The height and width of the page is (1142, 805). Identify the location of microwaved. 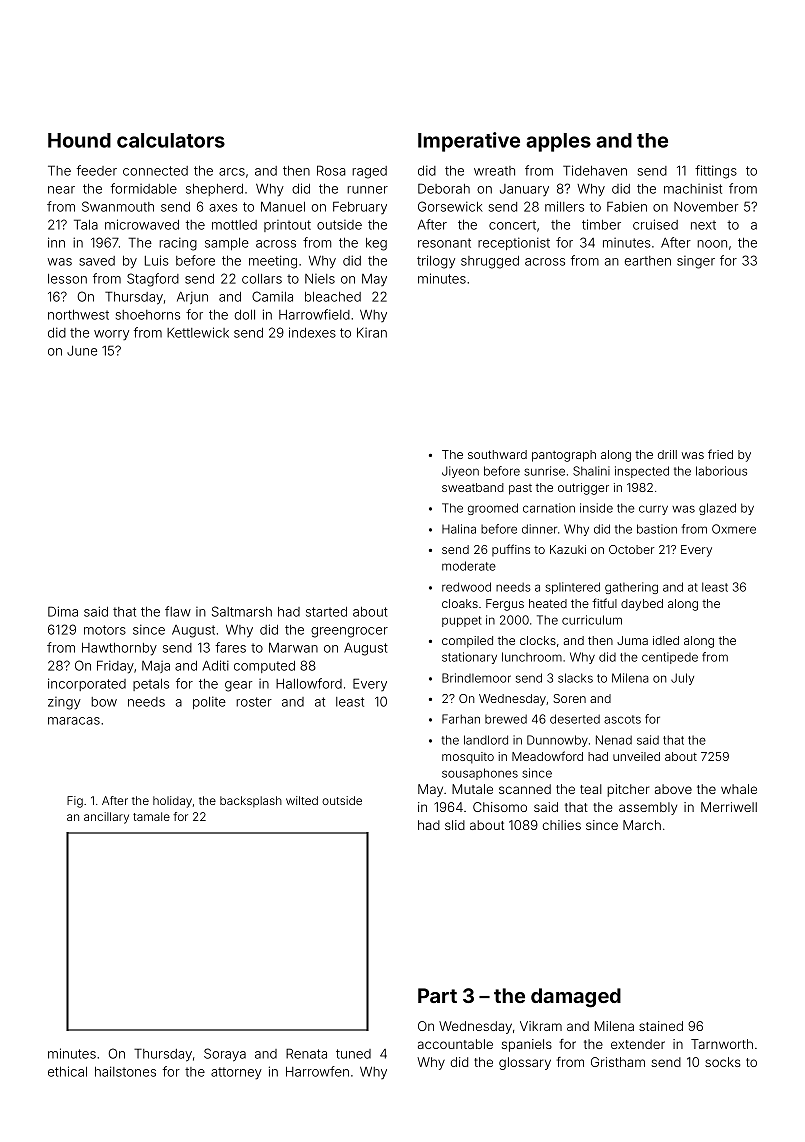
(142, 224).
